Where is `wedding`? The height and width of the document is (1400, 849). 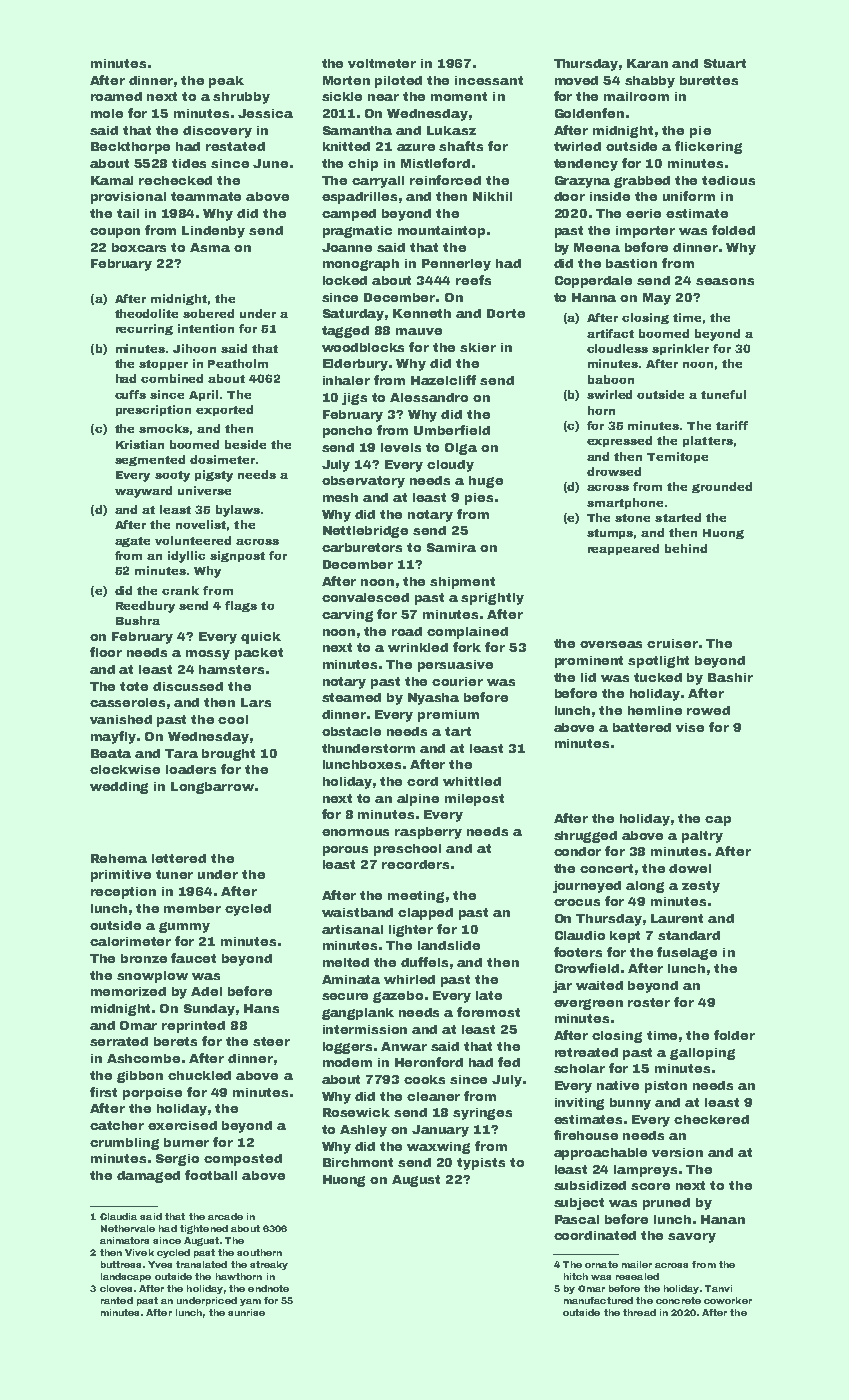 wedding is located at coordinates (119, 788).
